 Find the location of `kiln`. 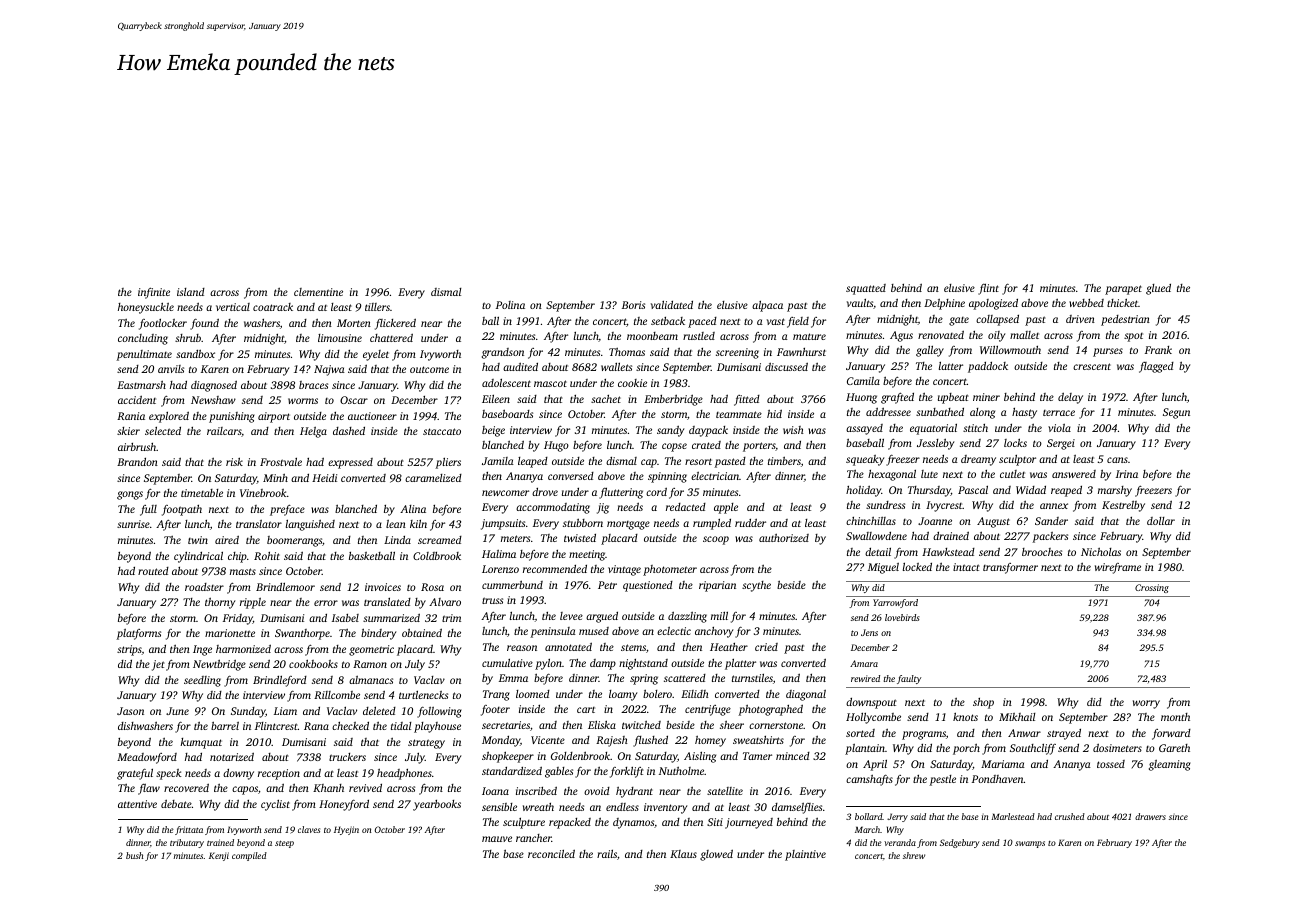

kiln is located at coordinates (418, 524).
